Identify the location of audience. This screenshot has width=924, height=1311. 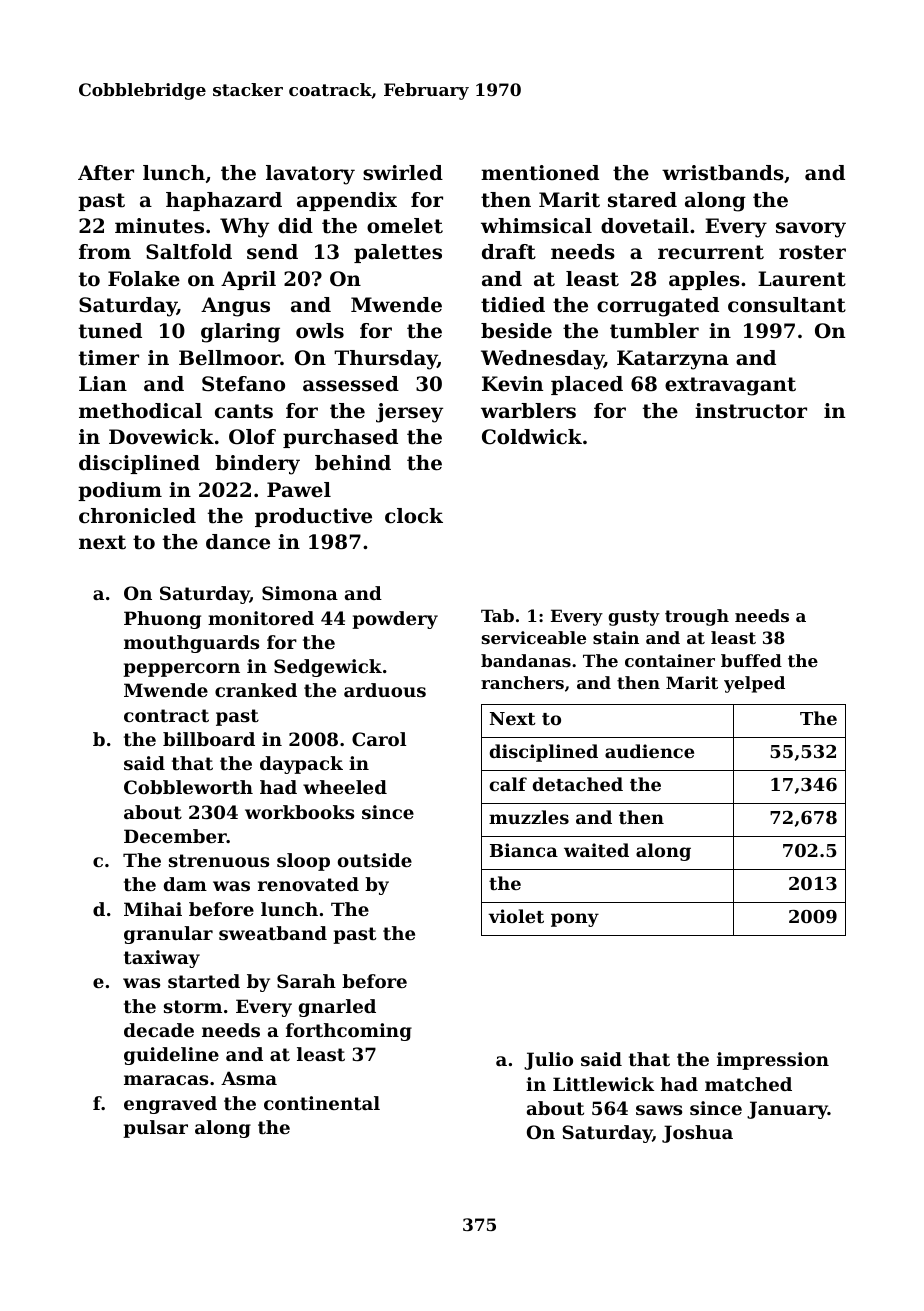
(649, 751).
